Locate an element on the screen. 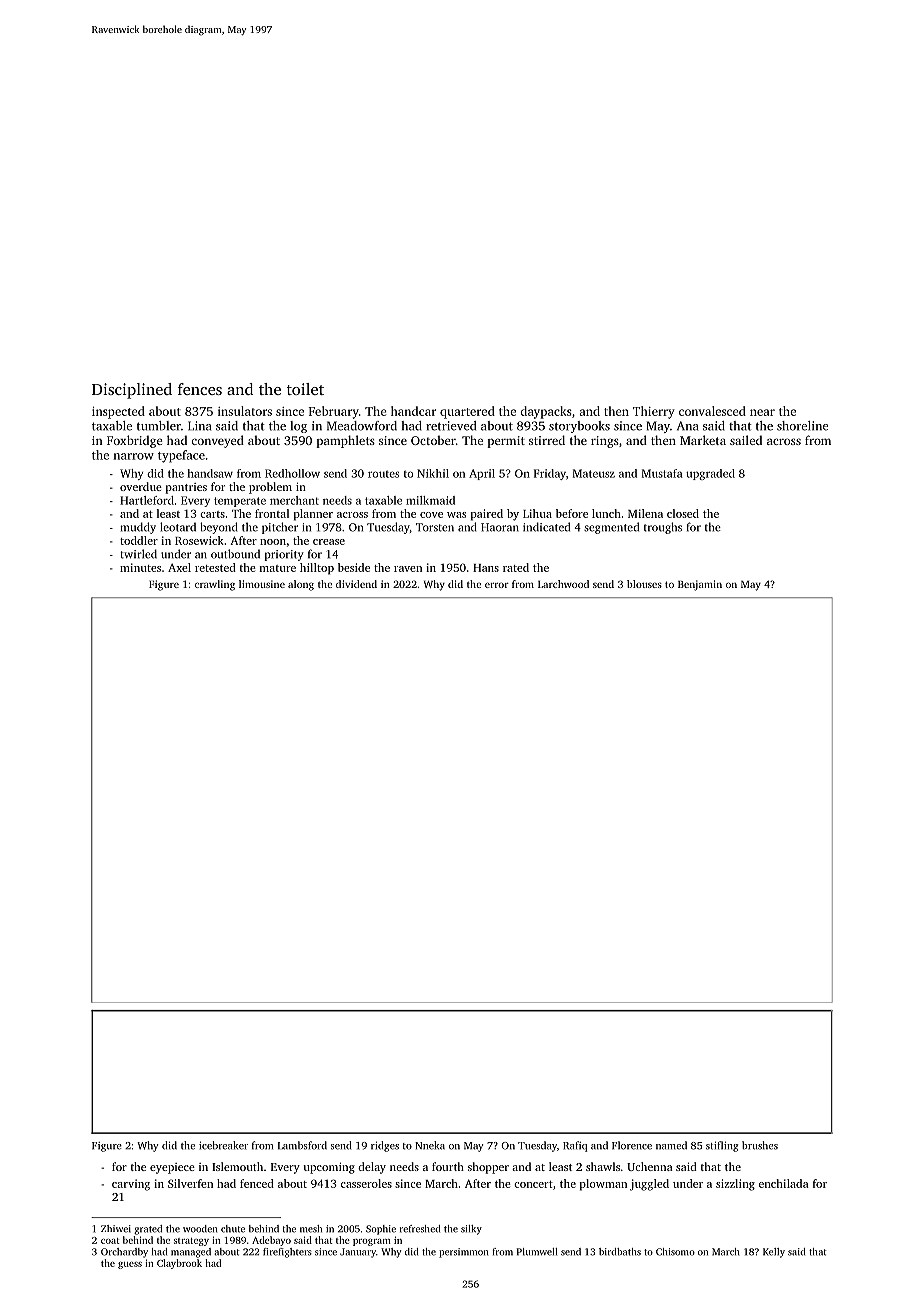 This screenshot has width=924, height=1308. Benjamin is located at coordinates (700, 585).
